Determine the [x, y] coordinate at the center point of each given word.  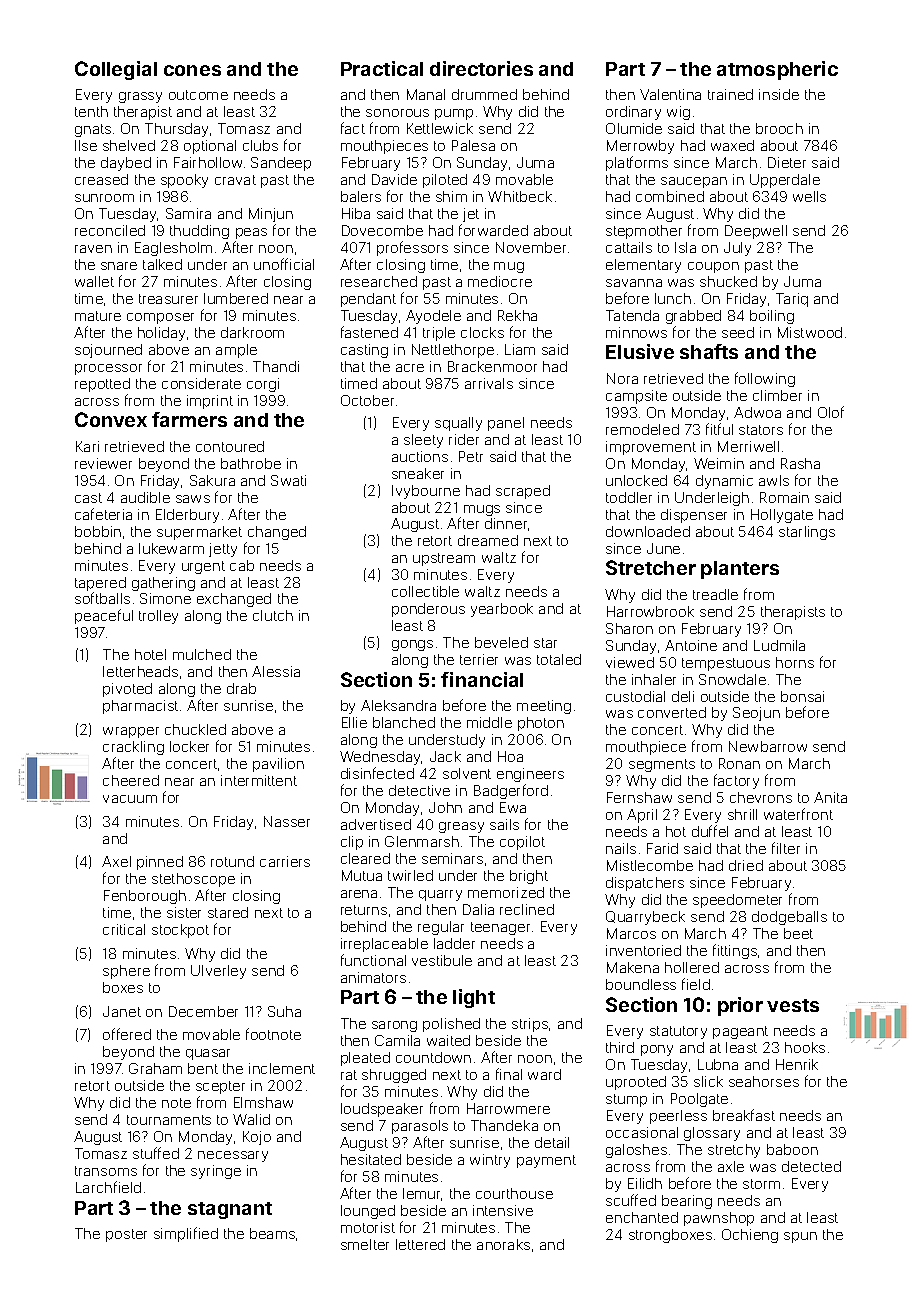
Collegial [116, 70]
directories [481, 68]
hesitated [371, 1159]
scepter [220, 1087]
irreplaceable [384, 945]
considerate [201, 383]
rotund [232, 861]
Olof [831, 412]
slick [708, 1081]
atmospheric [777, 70]
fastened [369, 332]
